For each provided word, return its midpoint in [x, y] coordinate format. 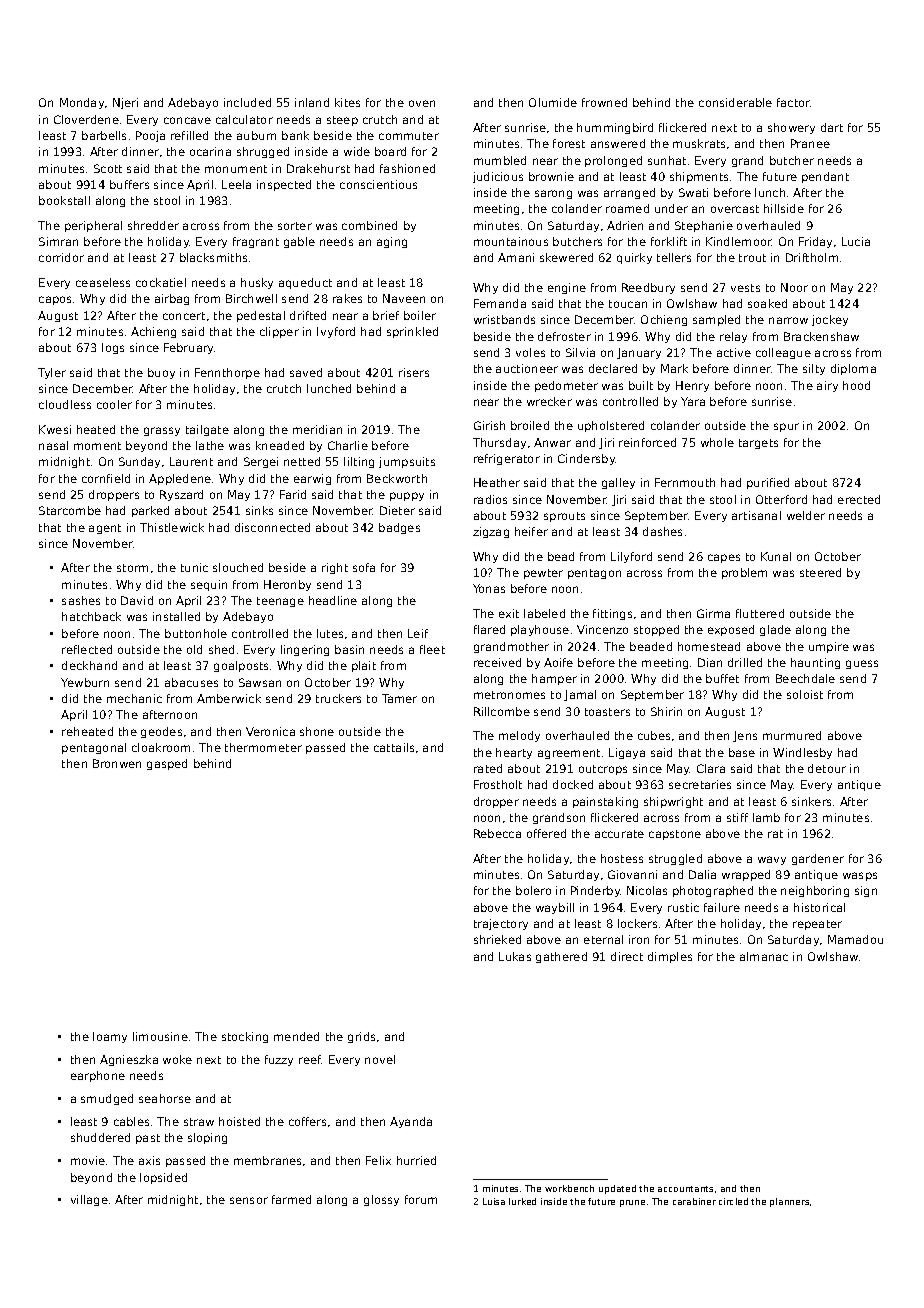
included [247, 102]
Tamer [399, 698]
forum [421, 1199]
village [89, 1200]
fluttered [760, 613]
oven [422, 103]
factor [794, 102]
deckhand [89, 665]
